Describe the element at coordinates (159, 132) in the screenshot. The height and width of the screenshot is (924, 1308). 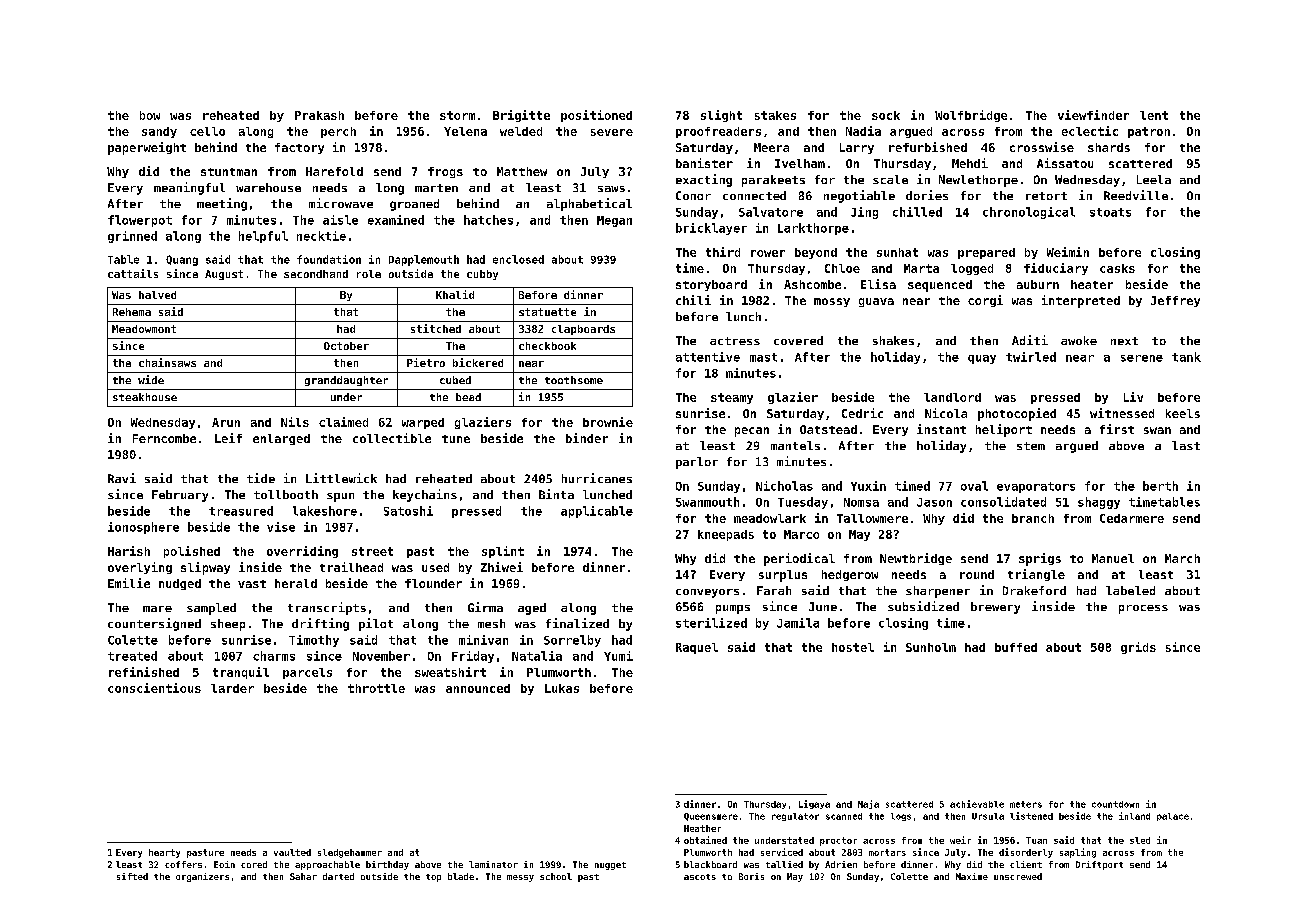
I see `sandy` at that location.
